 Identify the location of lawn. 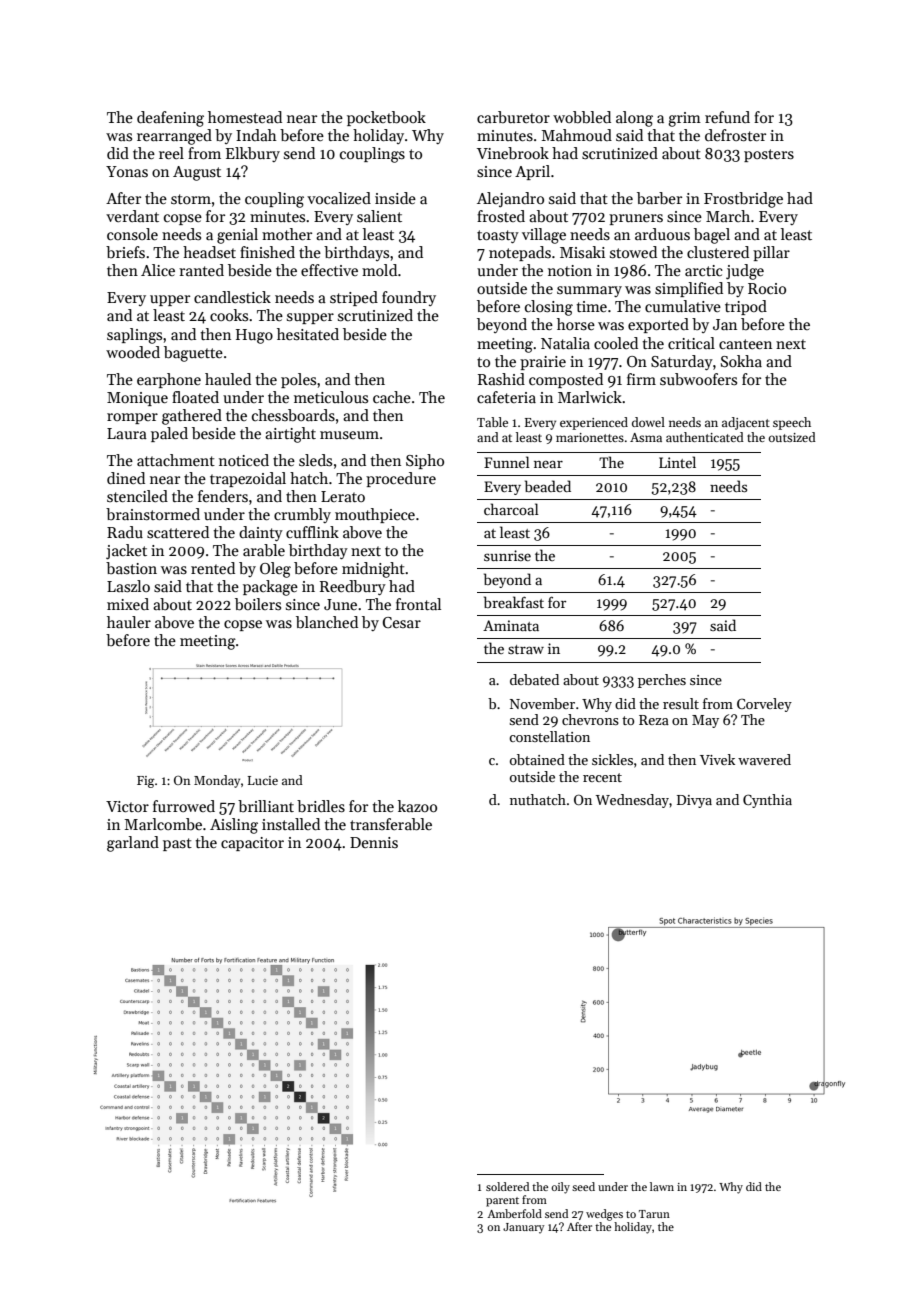
(662, 1186).
